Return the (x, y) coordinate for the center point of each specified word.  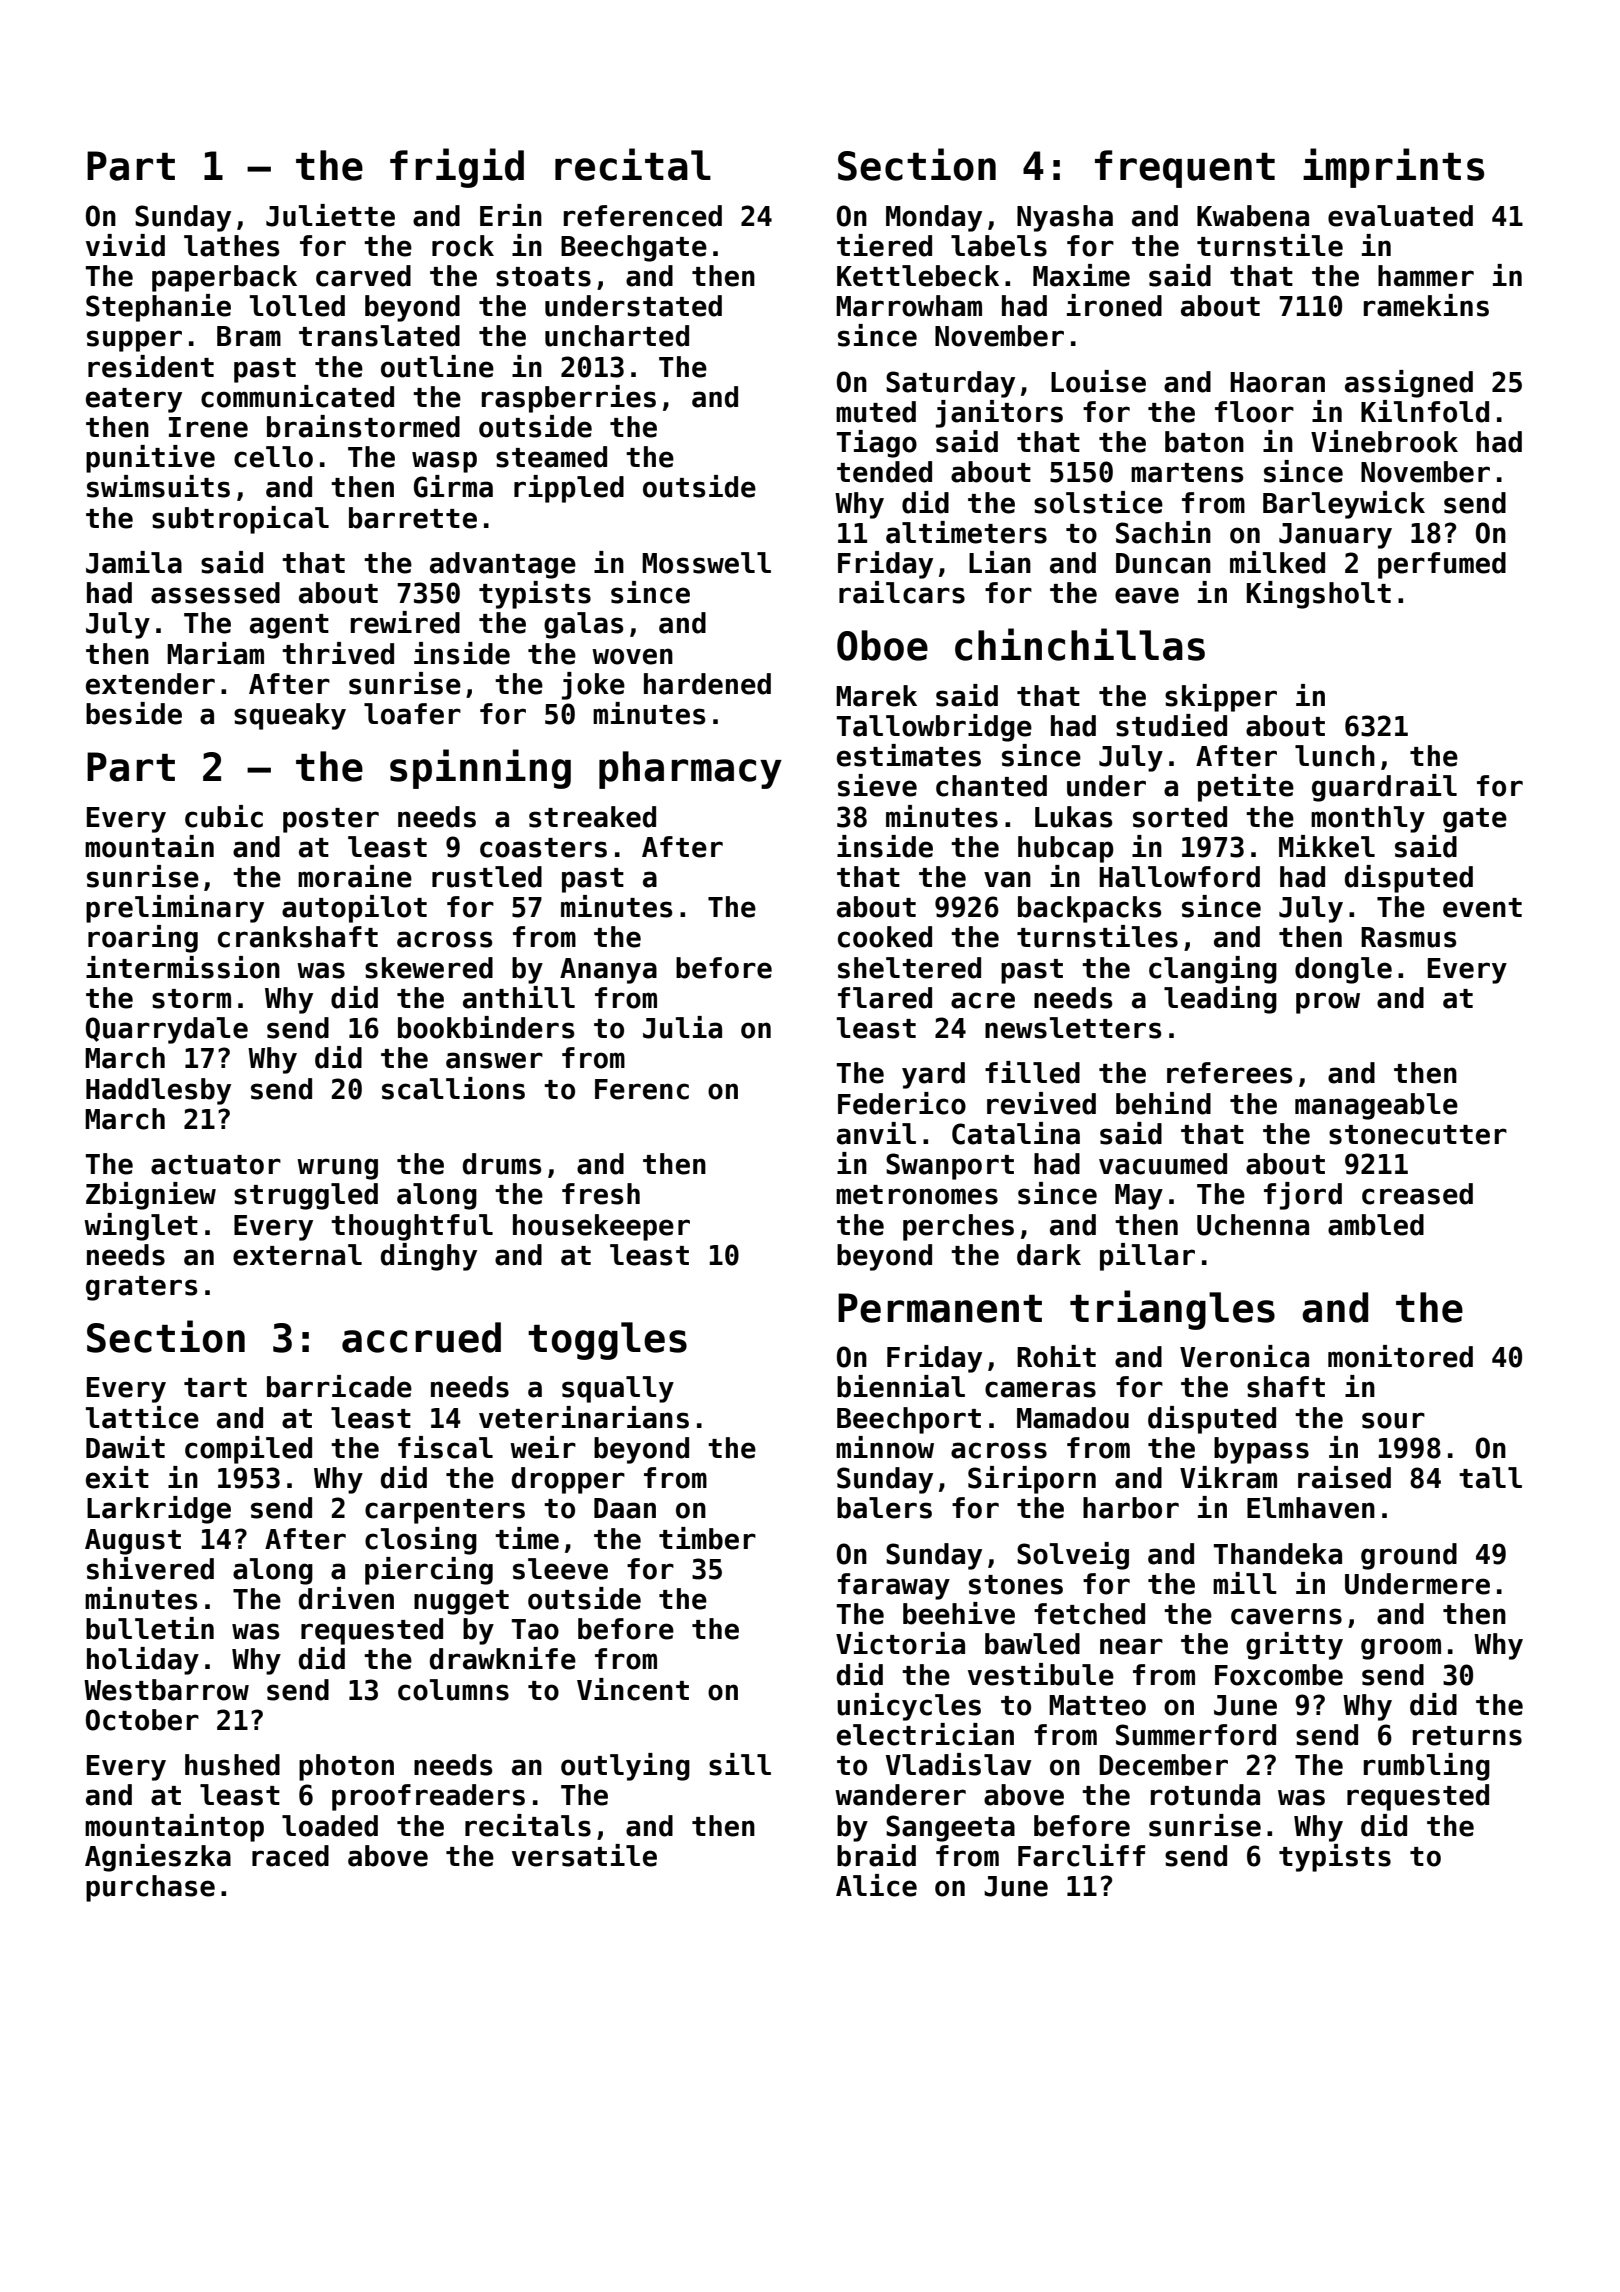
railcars (902, 592)
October (142, 1720)
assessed (215, 593)
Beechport (909, 1420)
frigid (457, 168)
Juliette (330, 215)
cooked (885, 937)
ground (1409, 1556)
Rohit (1056, 1356)
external (297, 1255)
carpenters (445, 1511)
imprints (1393, 168)
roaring (143, 939)
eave (1147, 595)
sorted (1180, 817)
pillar (1147, 1257)
